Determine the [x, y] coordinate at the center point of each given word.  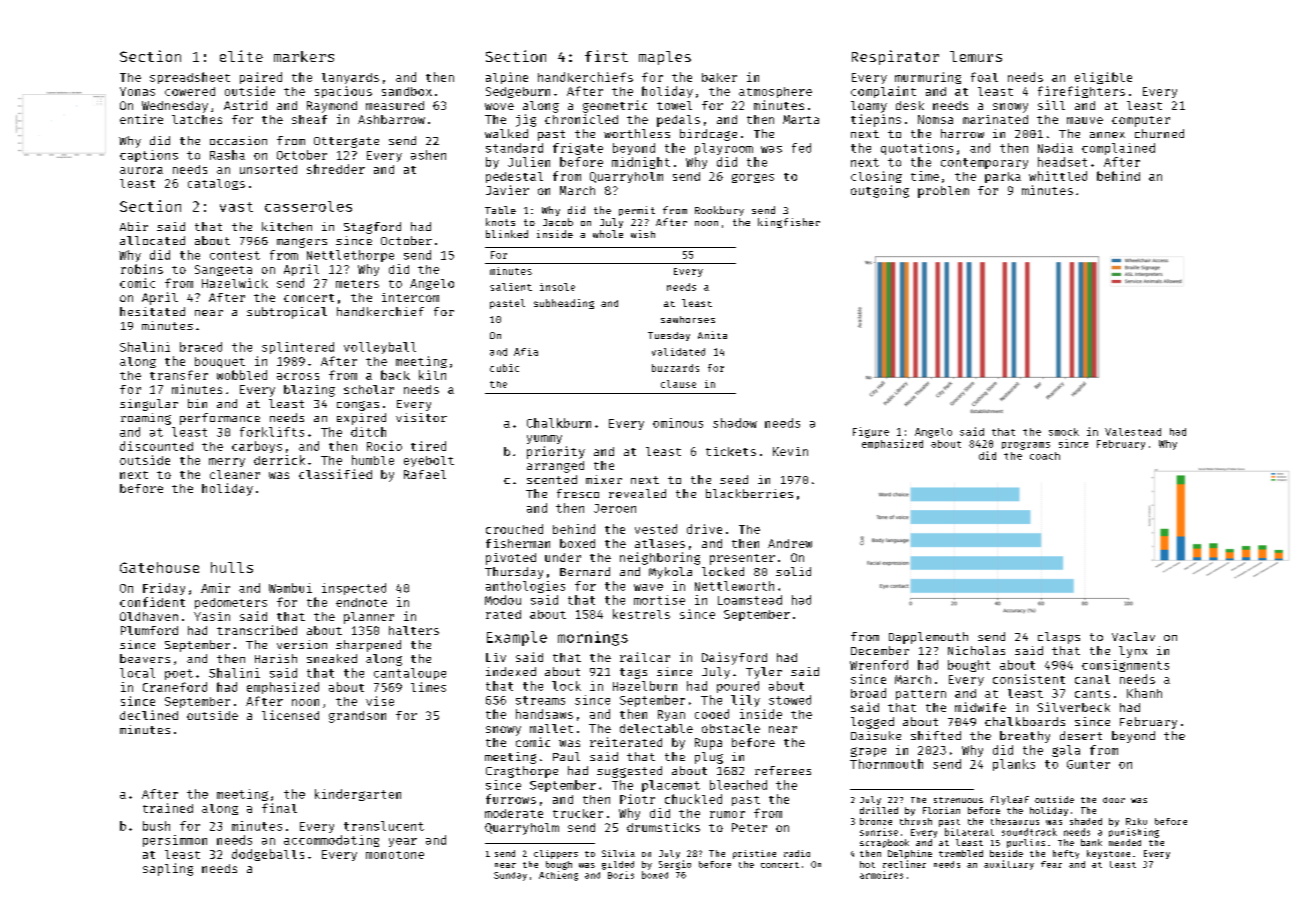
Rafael [425, 474]
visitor [421, 417]
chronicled [581, 119]
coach [1045, 456]
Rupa [708, 744]
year [403, 842]
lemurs [976, 56]
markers [304, 56]
